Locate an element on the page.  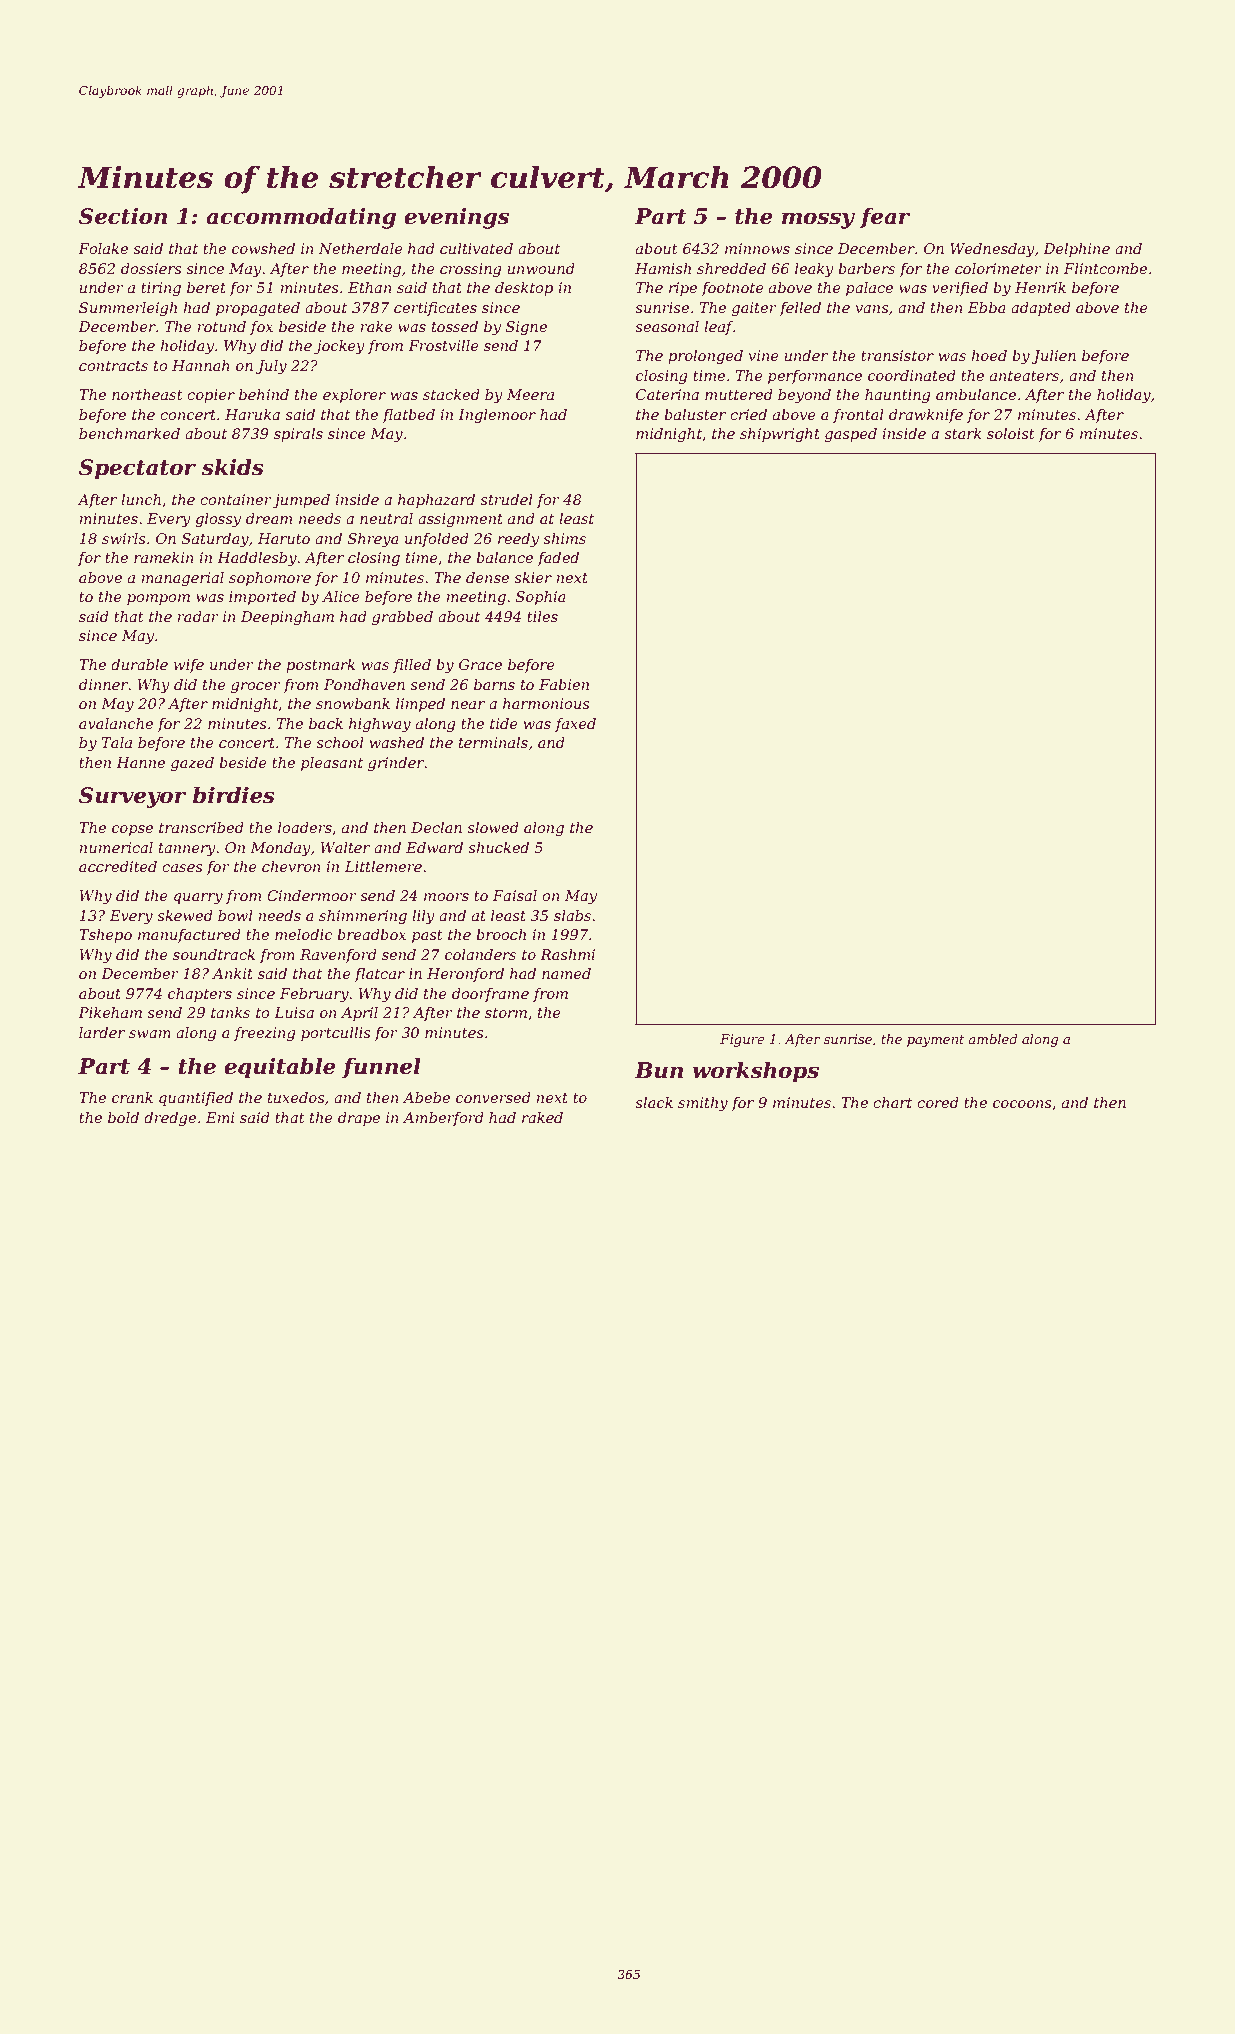
shims is located at coordinates (564, 538).
